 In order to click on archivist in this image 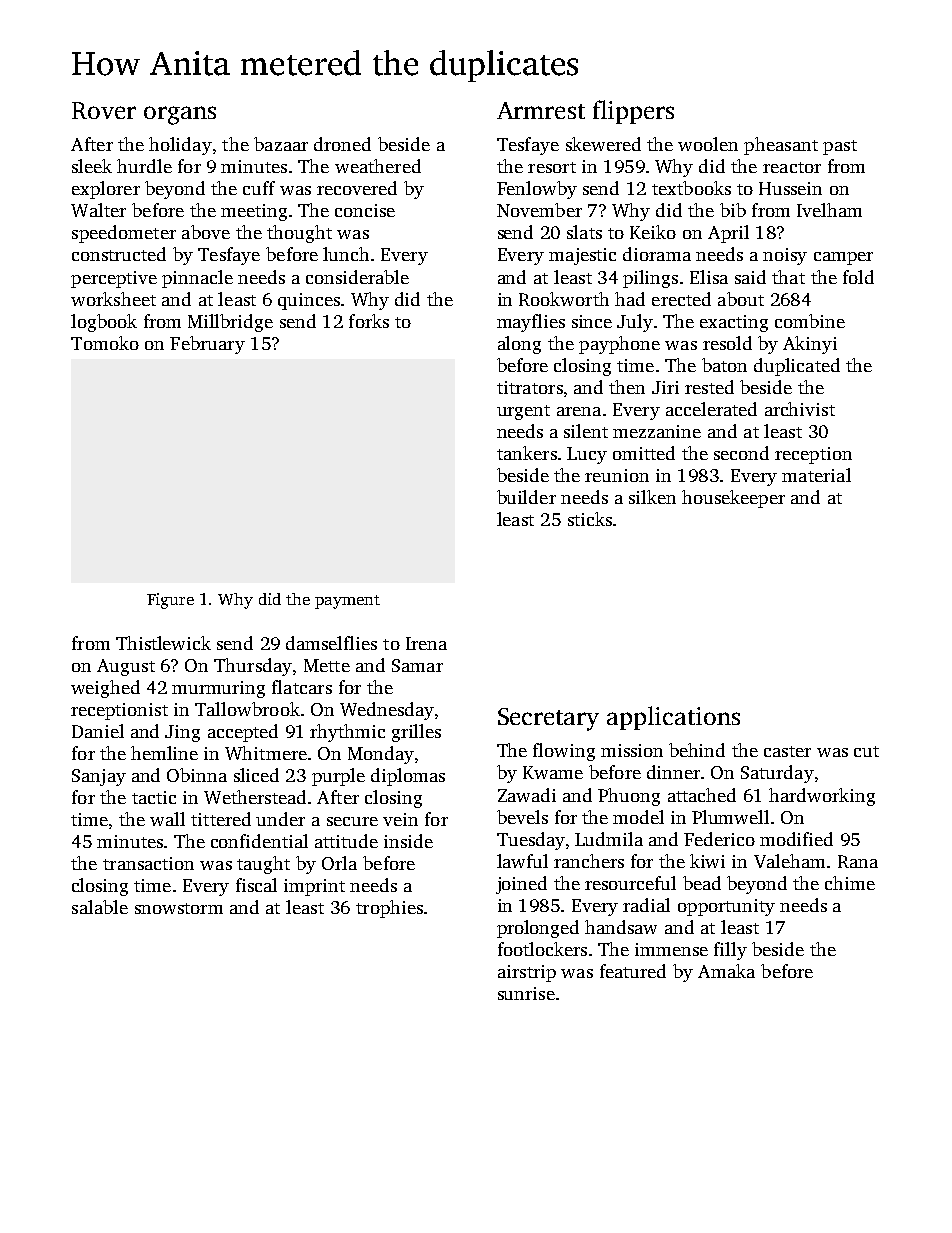, I will do `click(800, 409)`.
